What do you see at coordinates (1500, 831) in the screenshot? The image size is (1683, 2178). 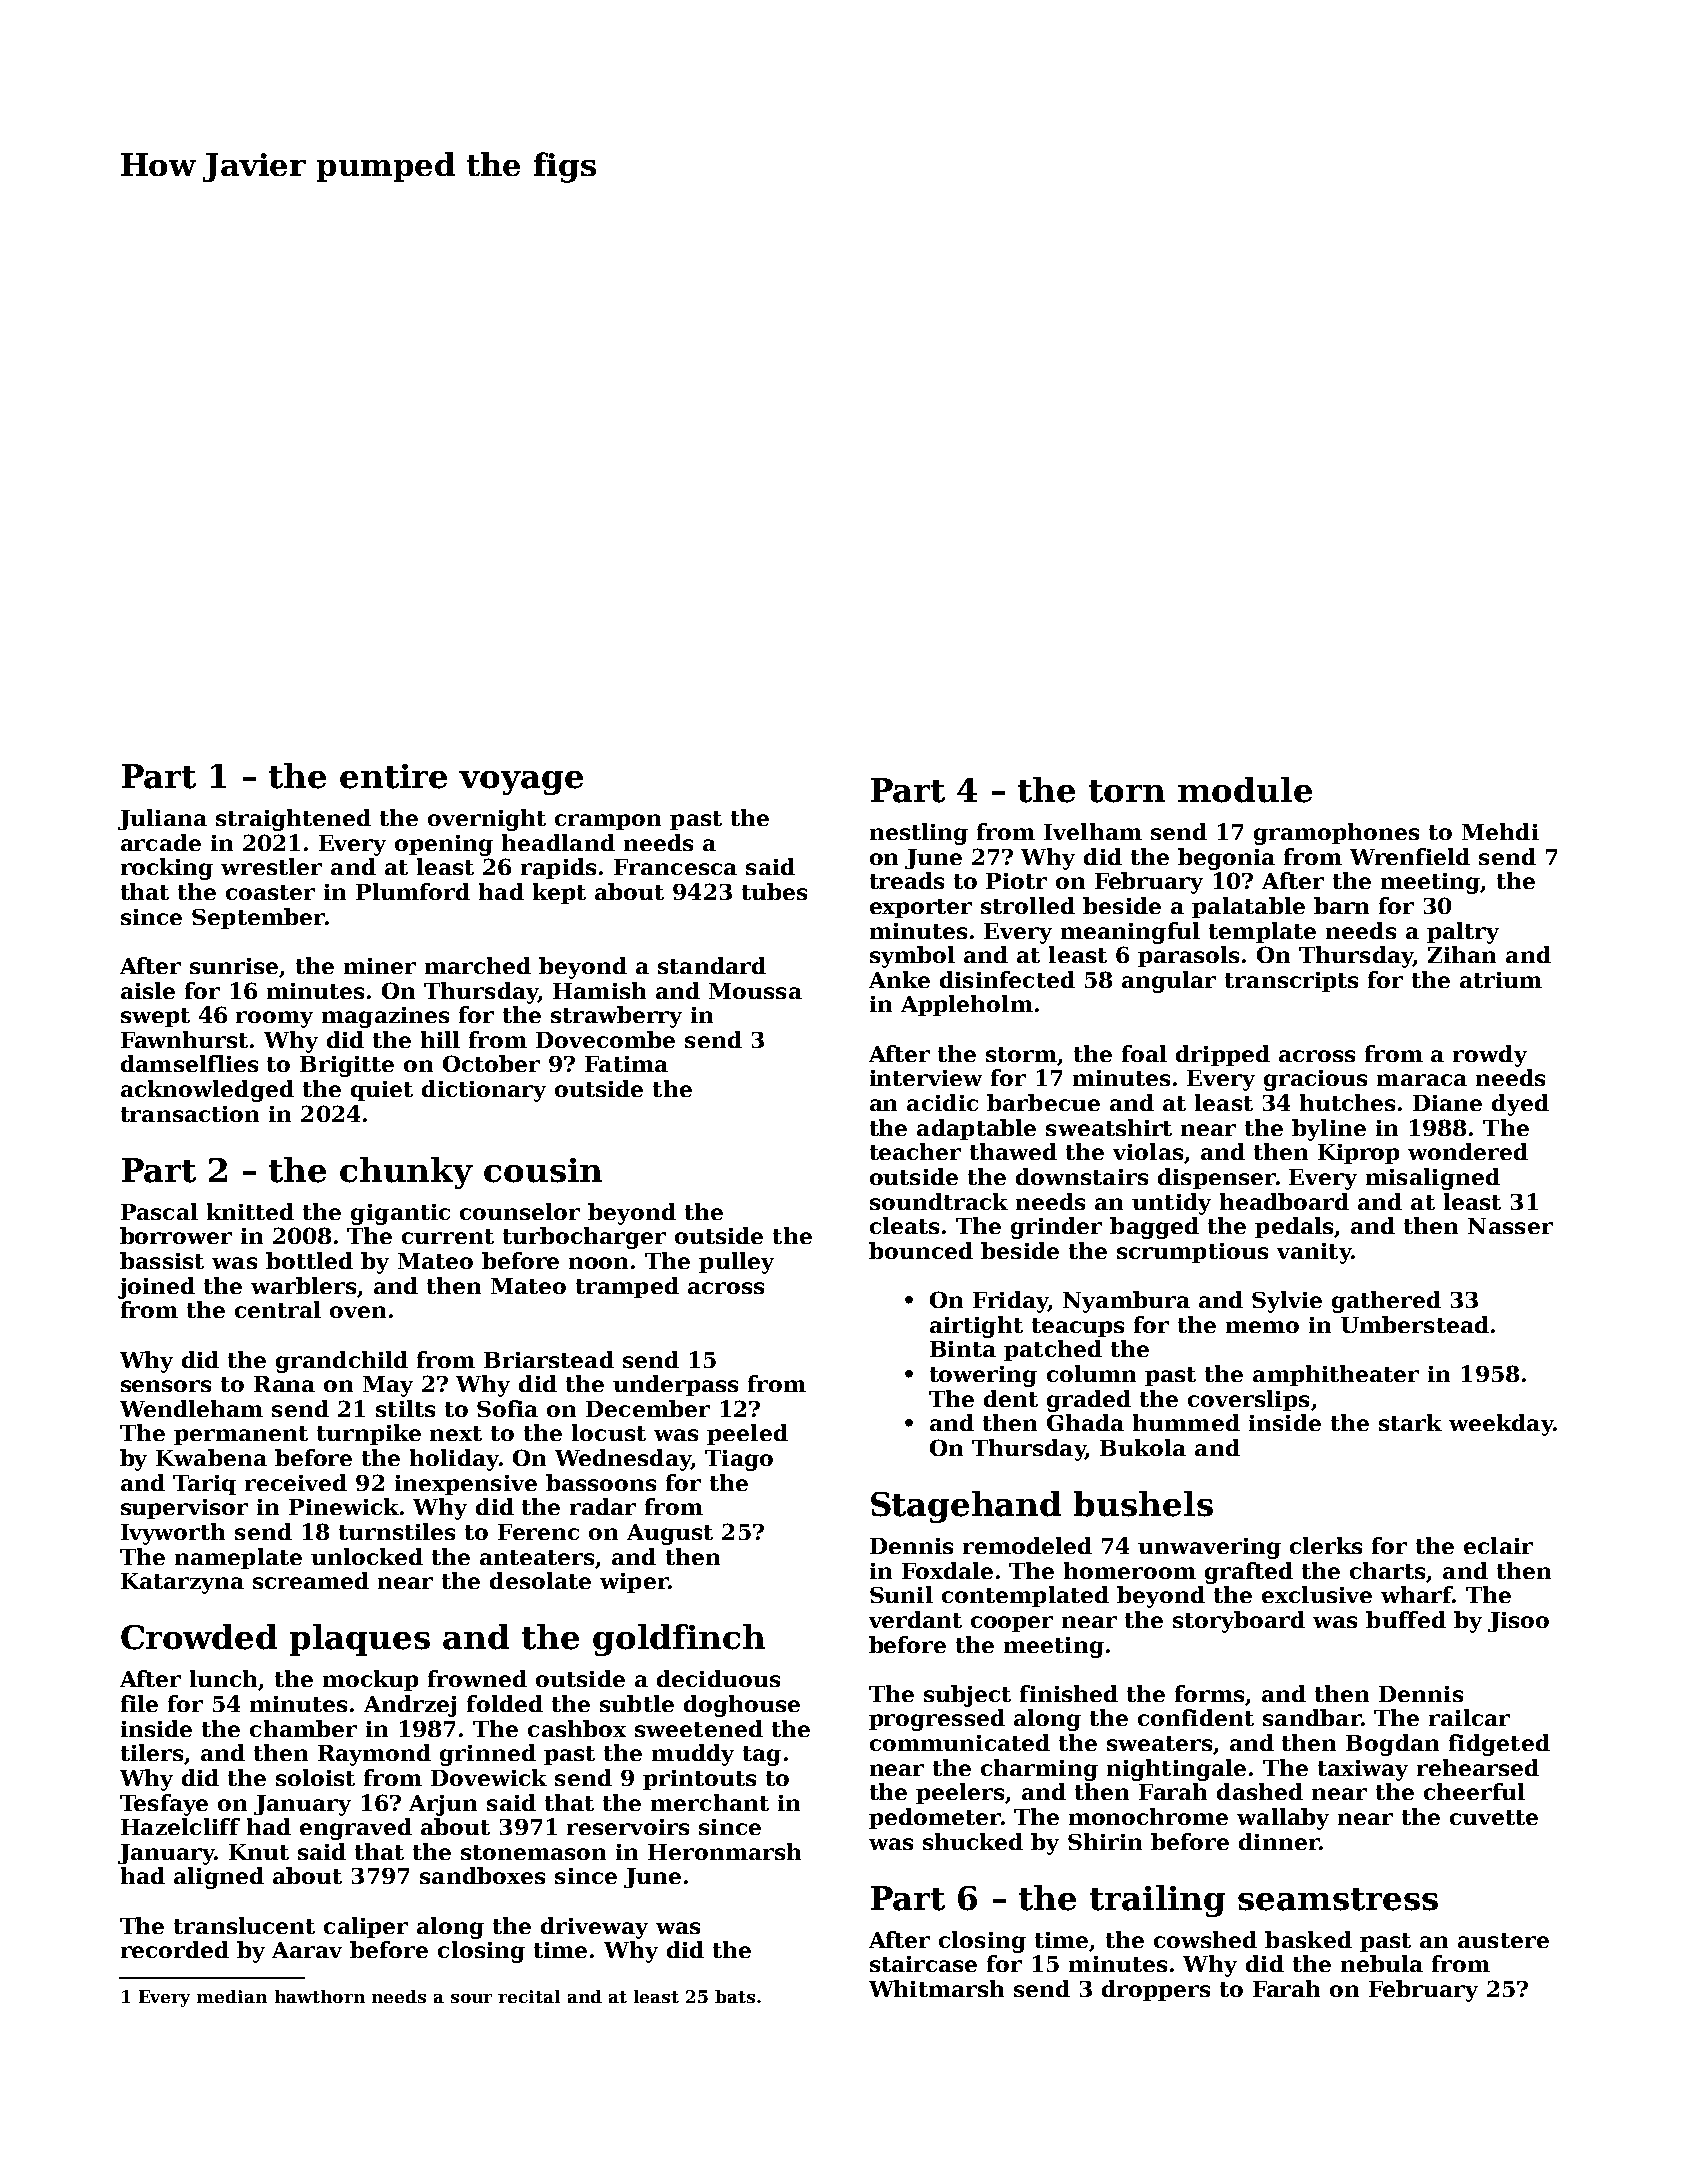 I see `Mehdi` at bounding box center [1500, 831].
